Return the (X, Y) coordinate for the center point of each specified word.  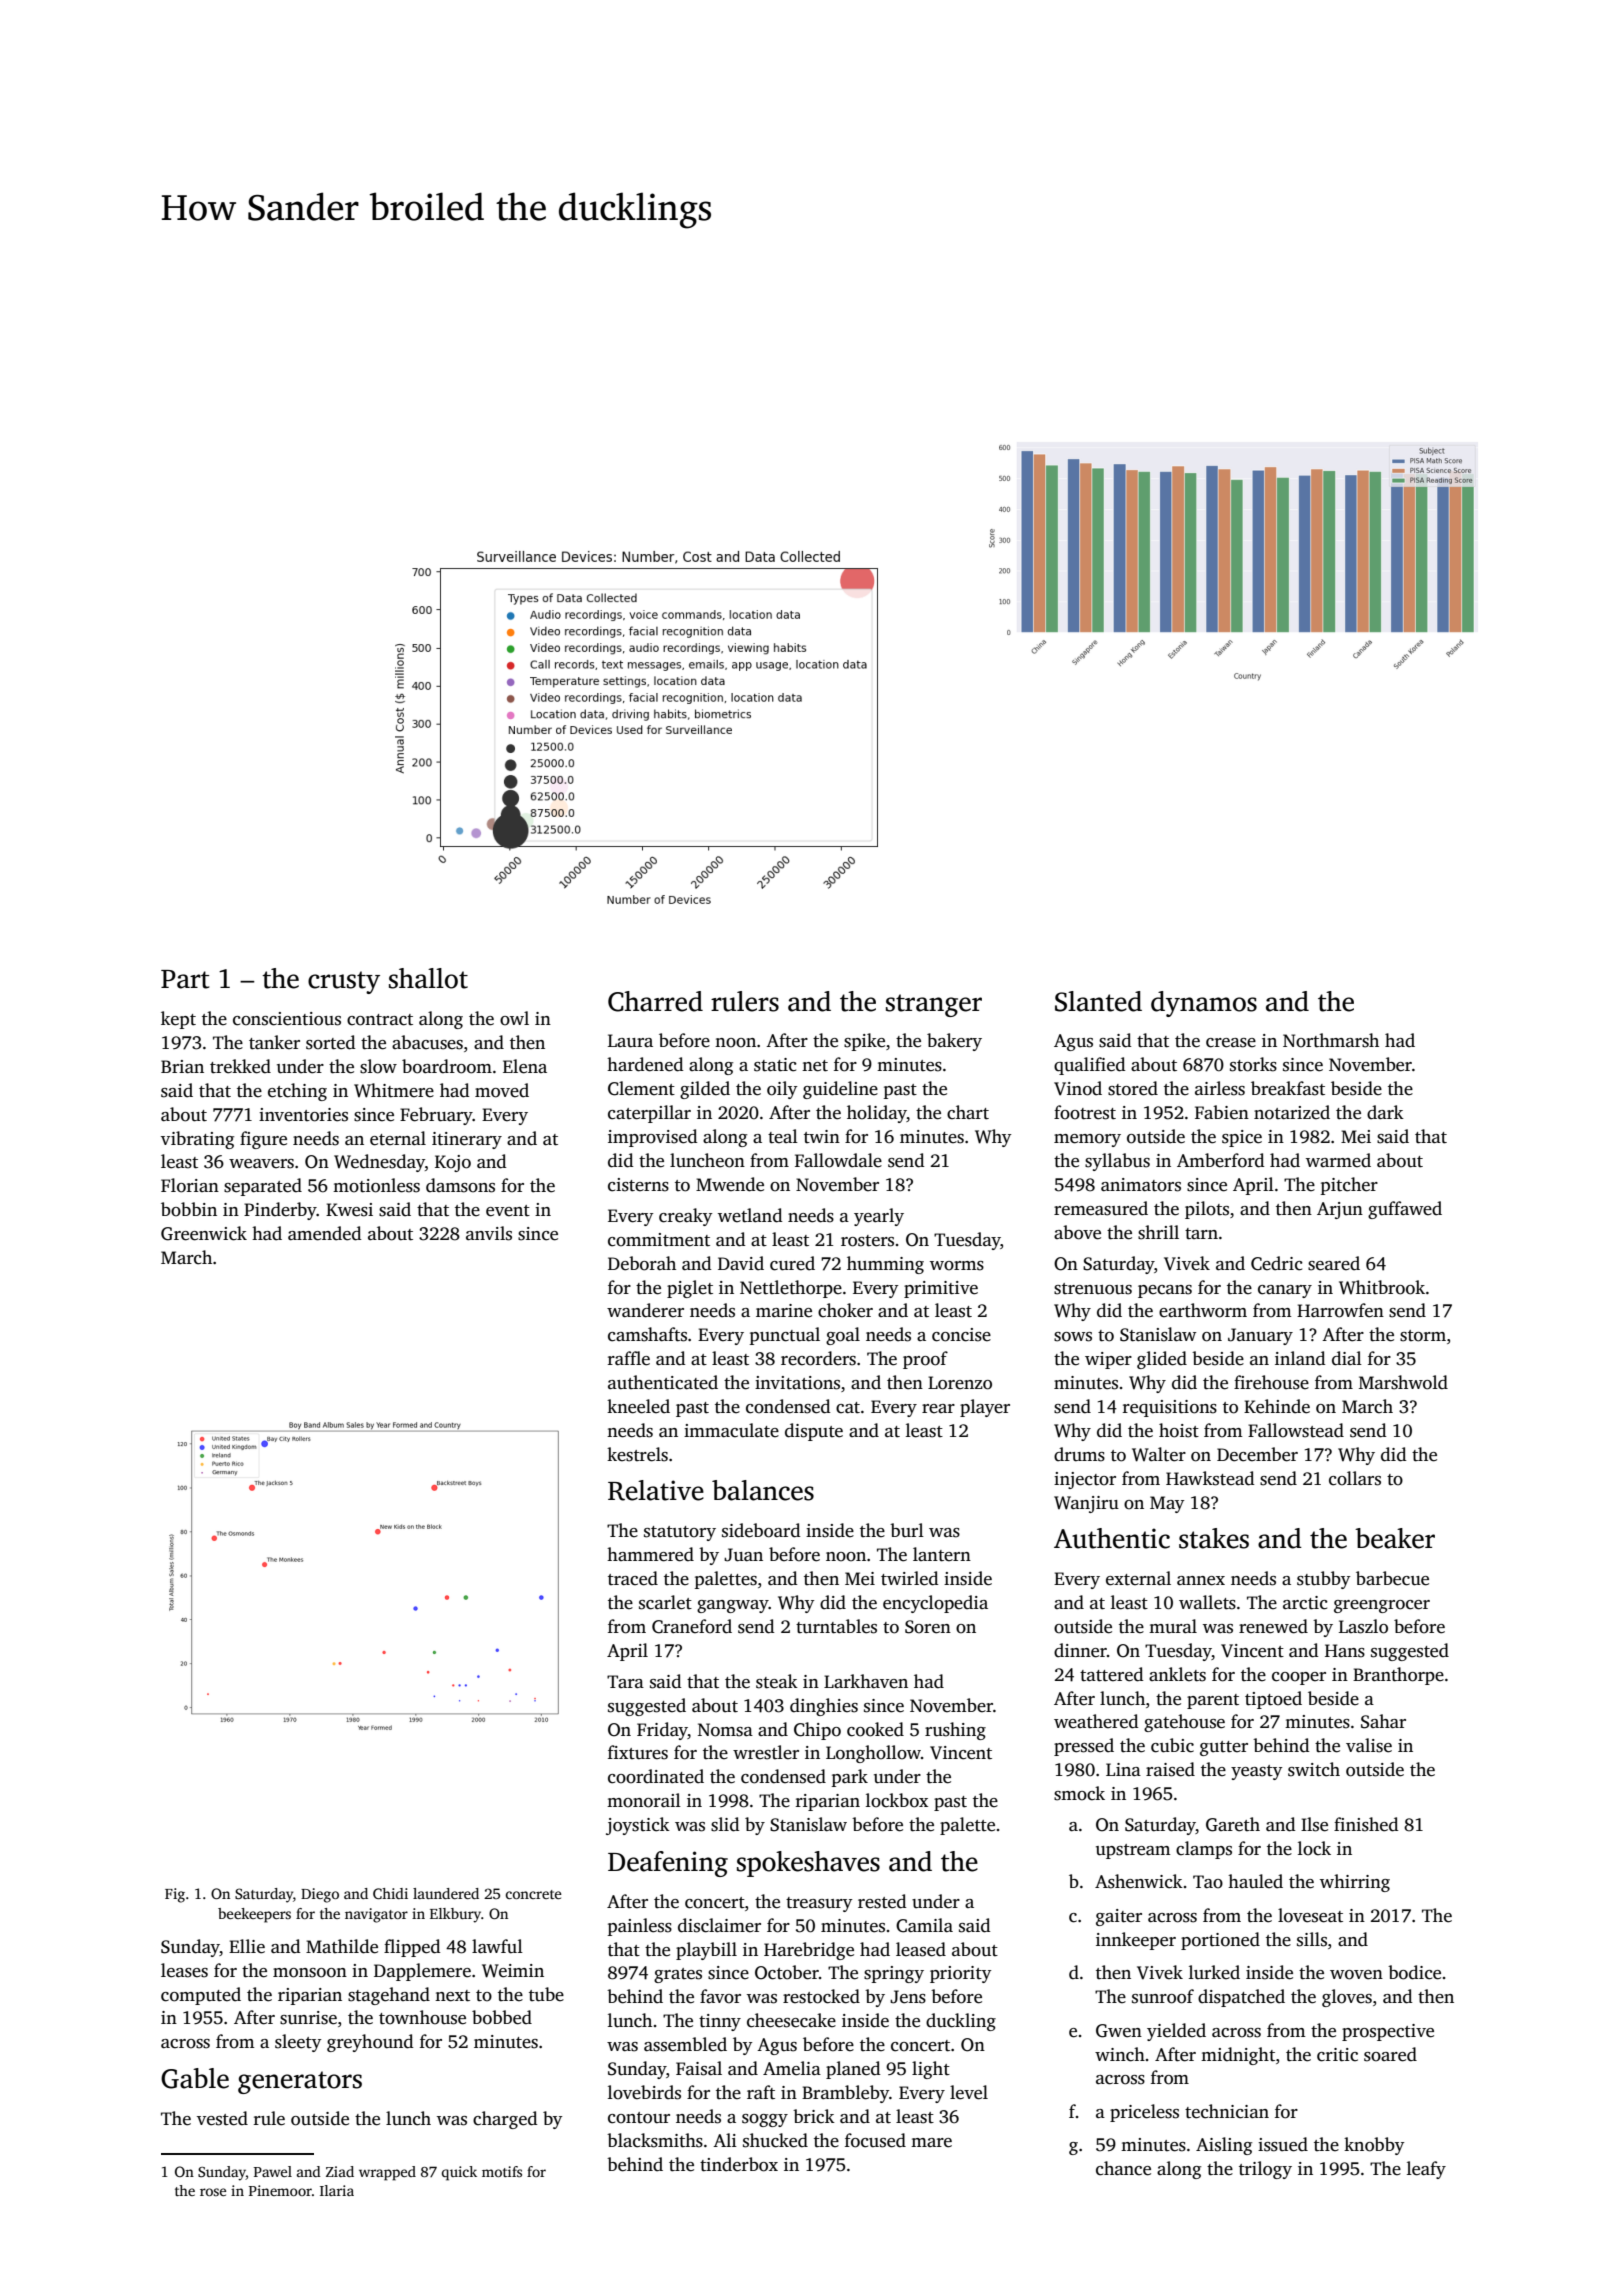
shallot (428, 978)
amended (325, 1233)
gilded (705, 1090)
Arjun (1340, 1210)
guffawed (1405, 1210)
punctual (785, 1336)
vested (222, 2118)
